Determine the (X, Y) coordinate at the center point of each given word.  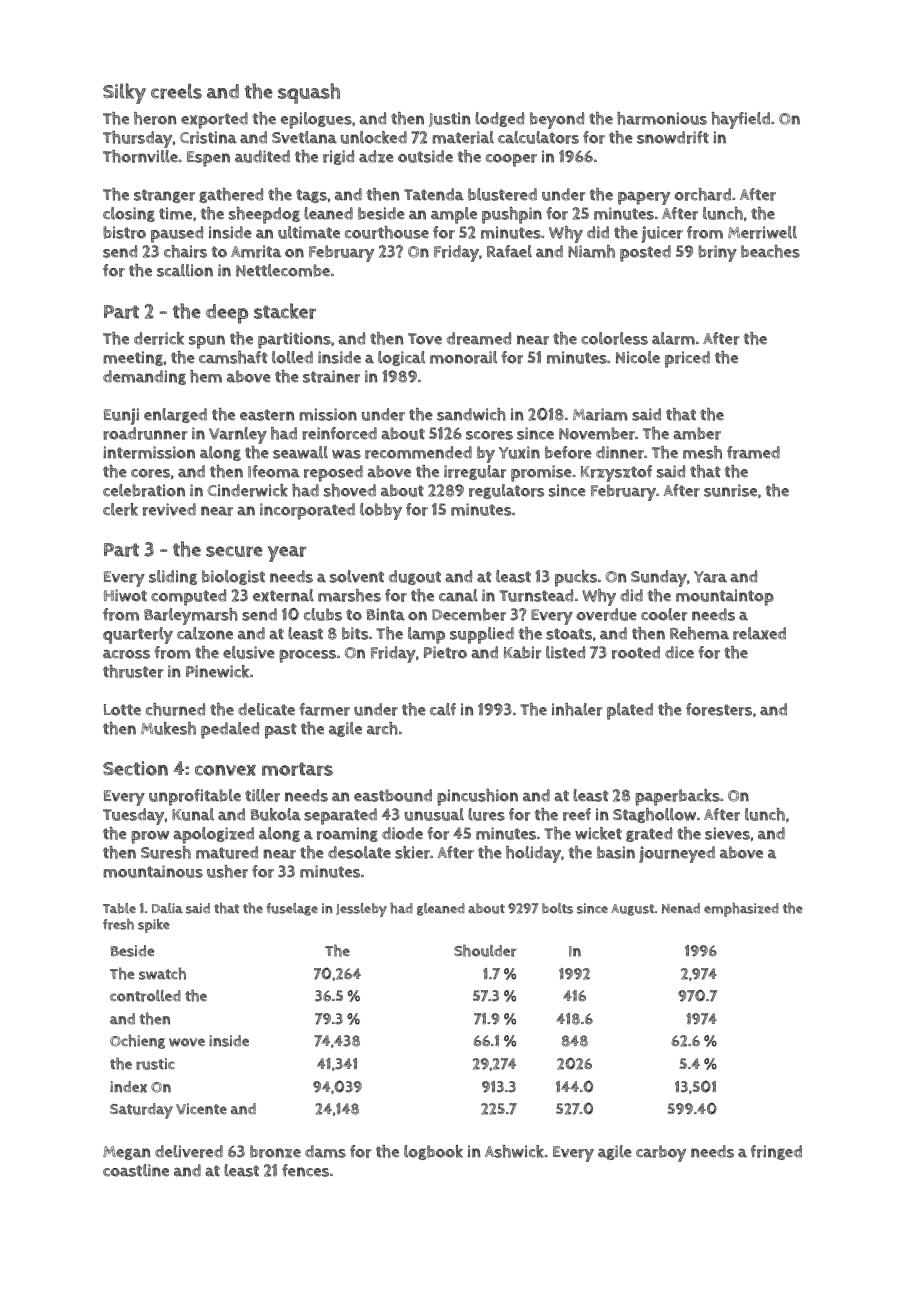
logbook (433, 1152)
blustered (502, 194)
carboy (661, 1153)
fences (305, 1170)
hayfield (741, 120)
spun (207, 342)
